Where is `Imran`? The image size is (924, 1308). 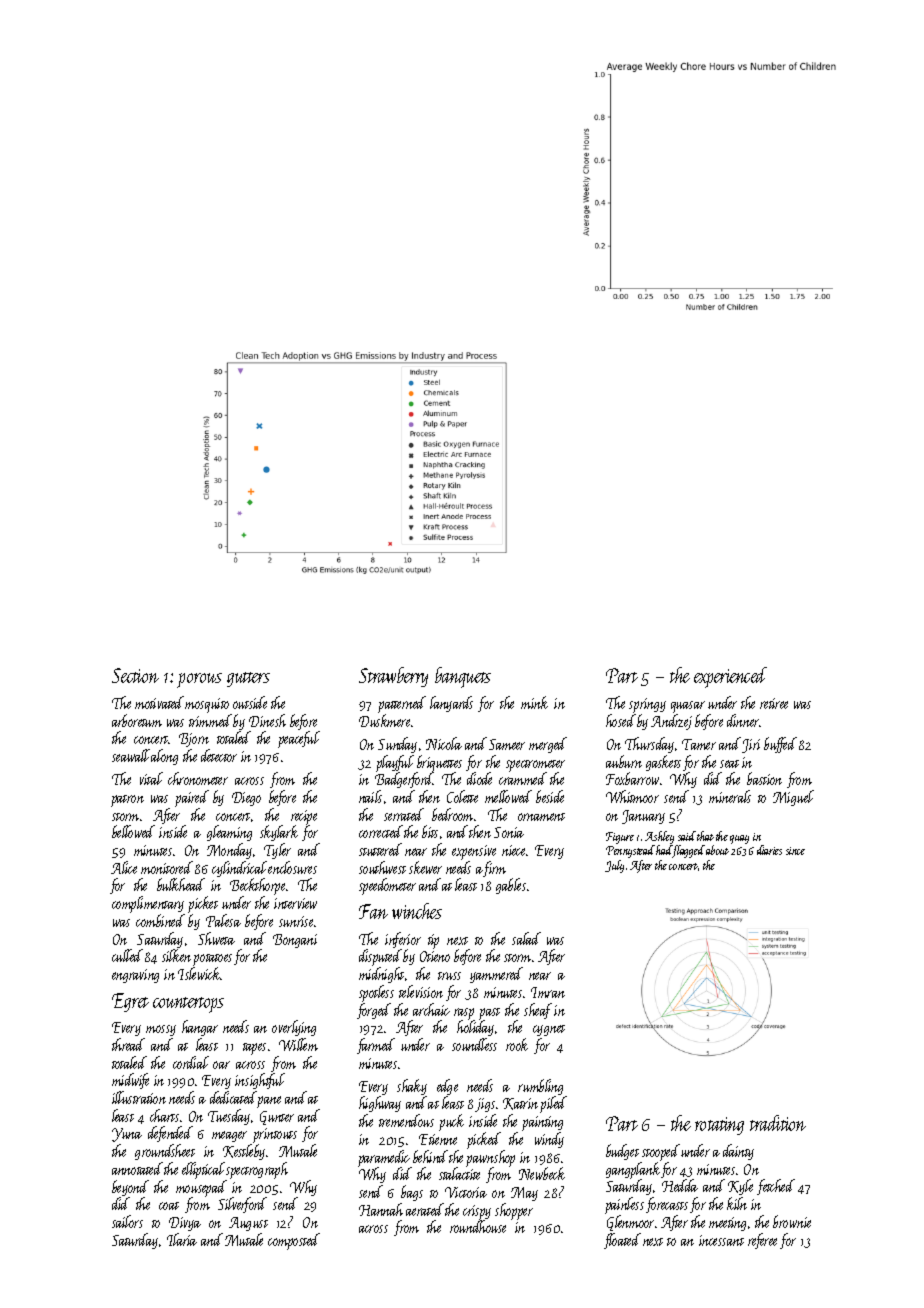 Imran is located at coordinates (548, 992).
